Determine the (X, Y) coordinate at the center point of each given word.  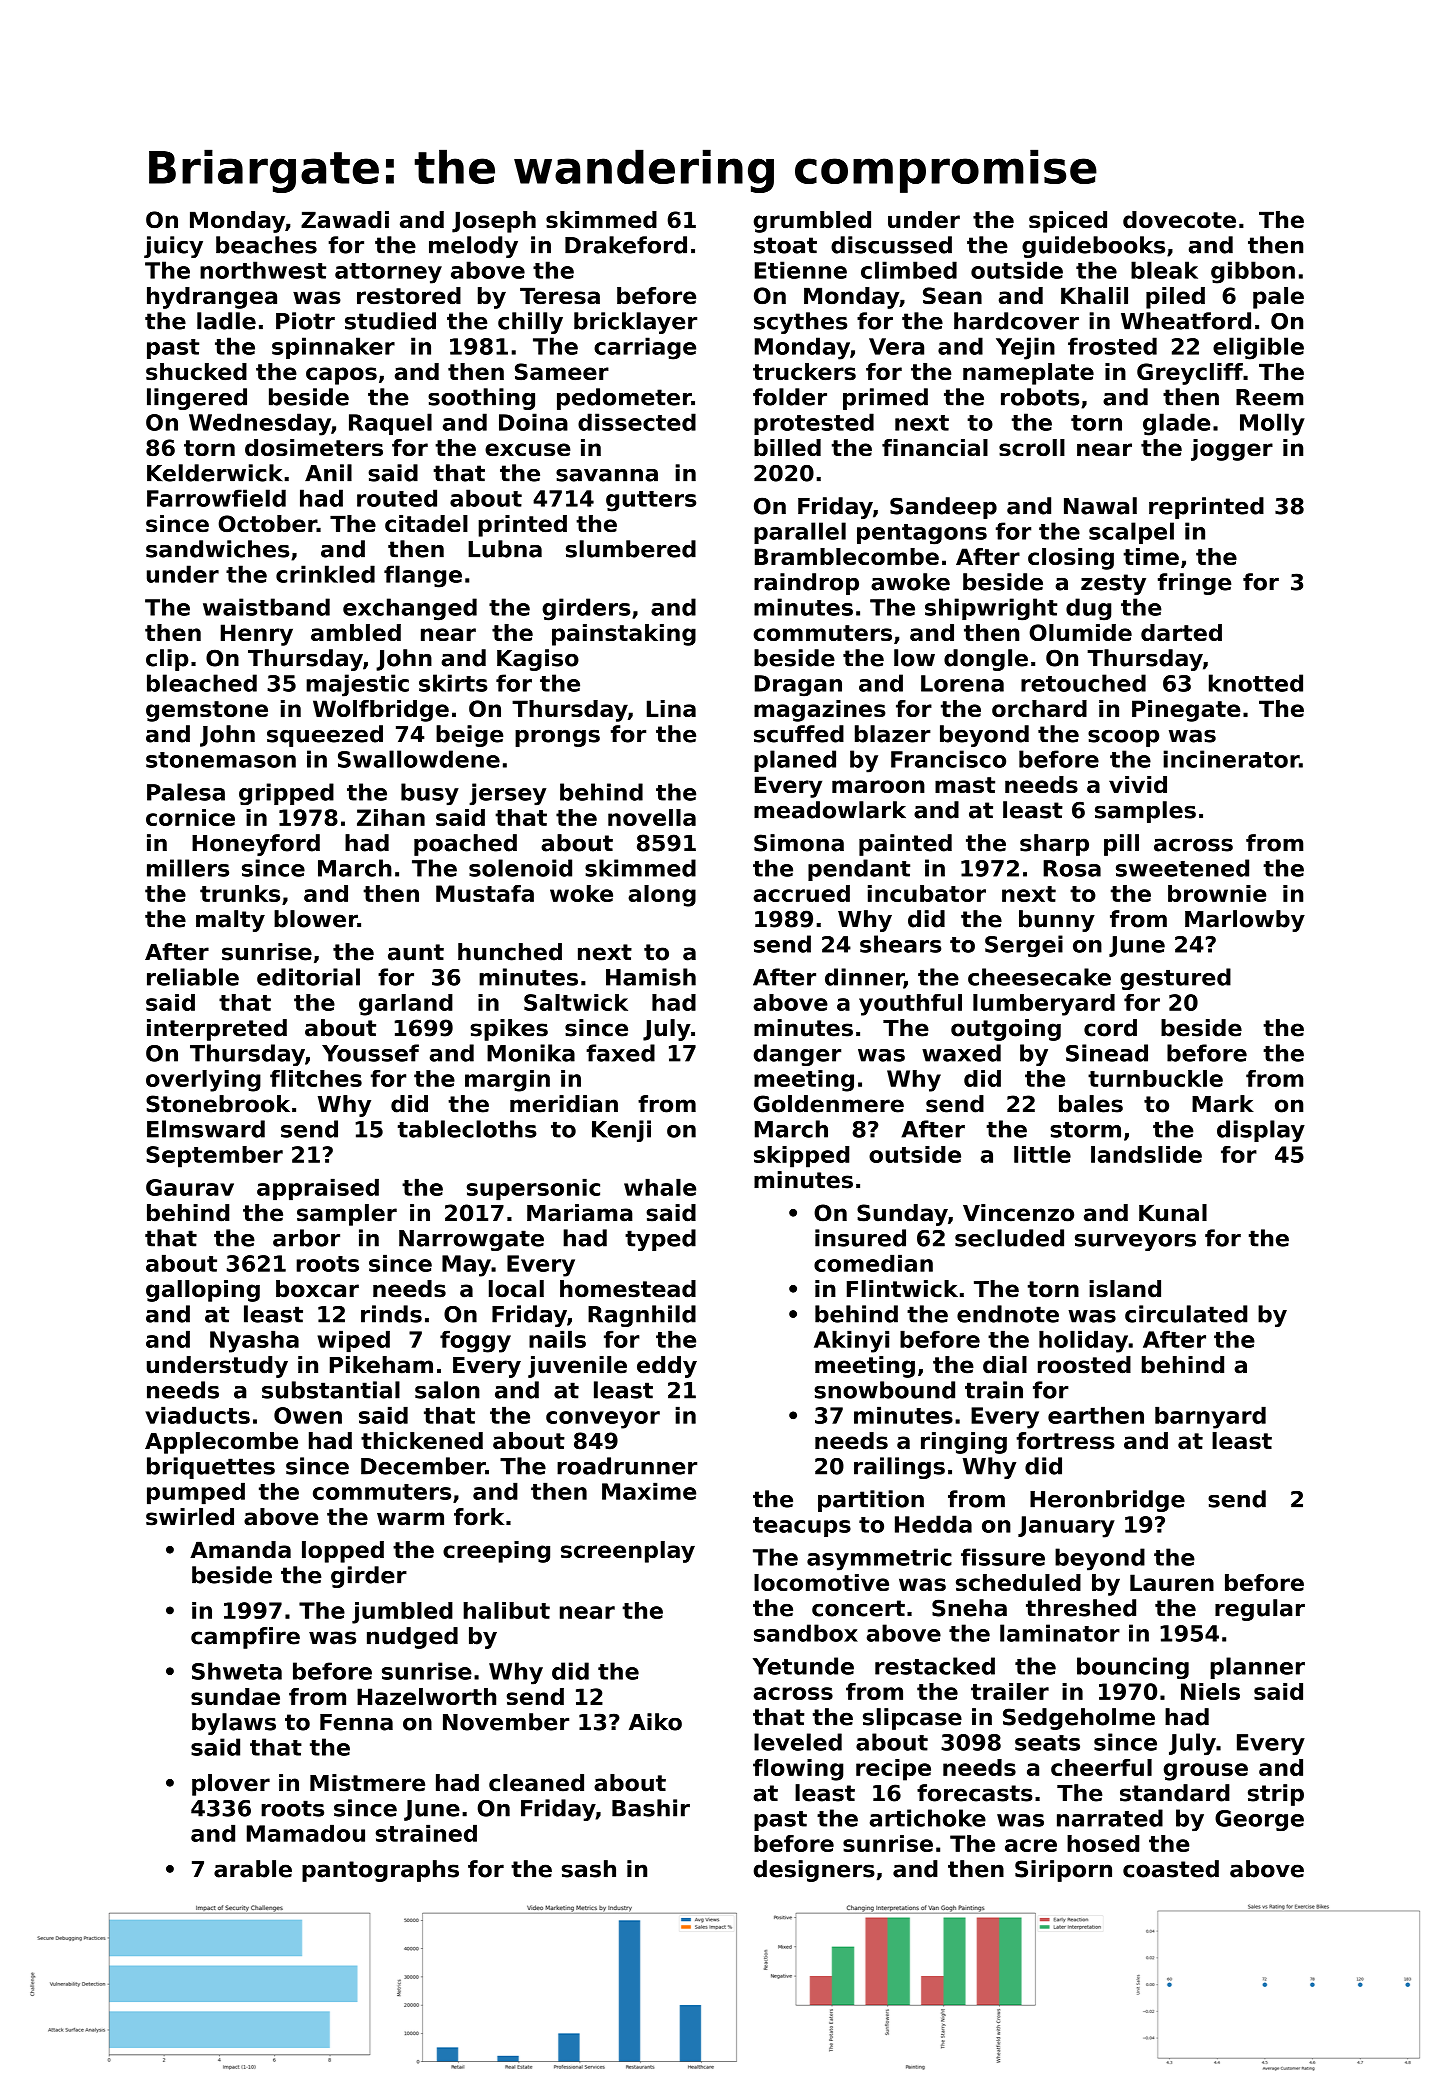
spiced (1068, 222)
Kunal (1173, 1213)
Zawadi (345, 219)
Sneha (969, 1608)
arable (253, 1869)
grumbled (812, 222)
